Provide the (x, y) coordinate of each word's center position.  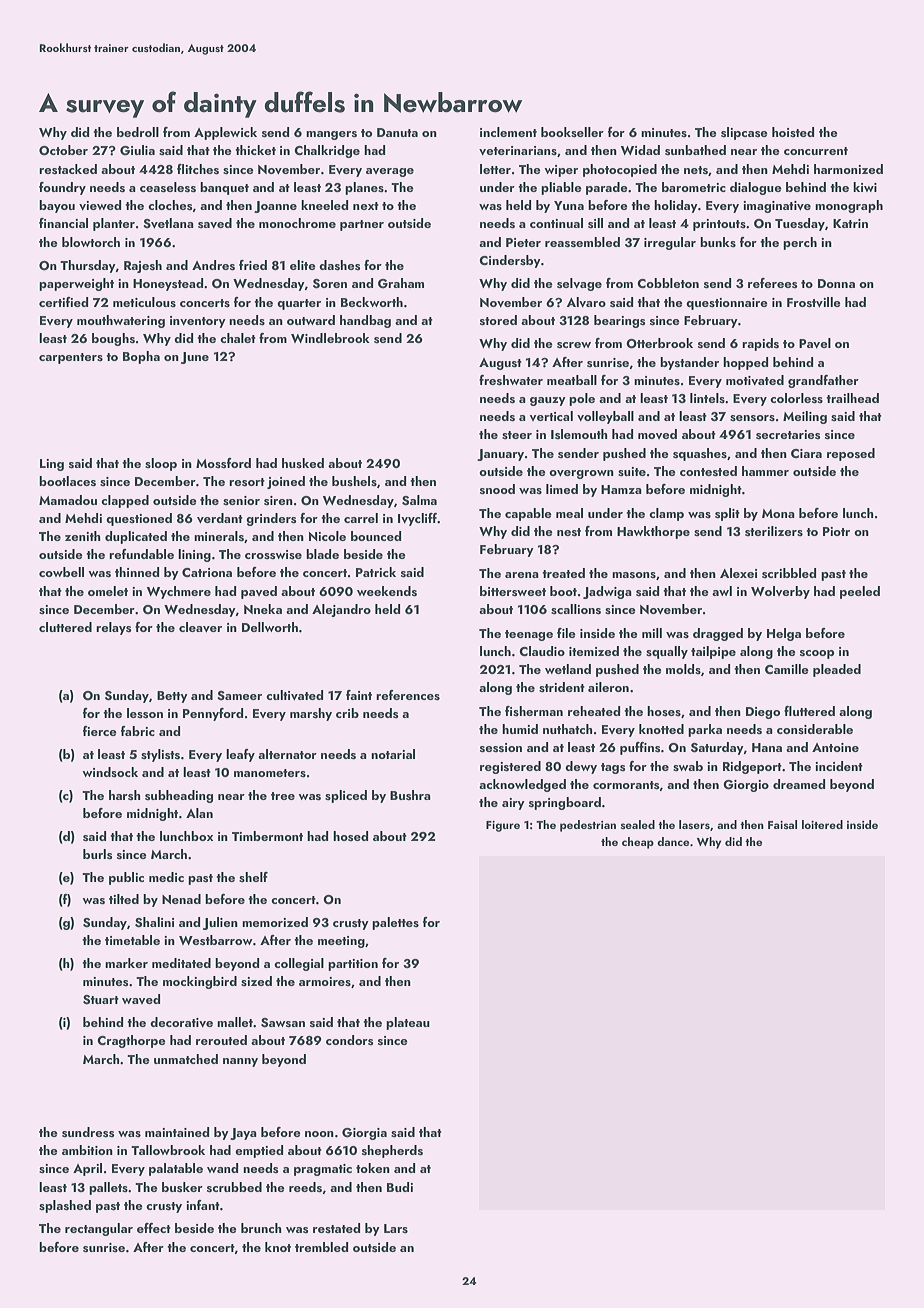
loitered (822, 824)
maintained (177, 1132)
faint (359, 695)
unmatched (186, 1059)
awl (722, 591)
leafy (240, 755)
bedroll (138, 132)
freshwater (511, 380)
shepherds (392, 1151)
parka (705, 730)
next (366, 206)
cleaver (200, 627)
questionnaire (727, 304)
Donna (836, 283)
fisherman (534, 711)
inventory (198, 322)
